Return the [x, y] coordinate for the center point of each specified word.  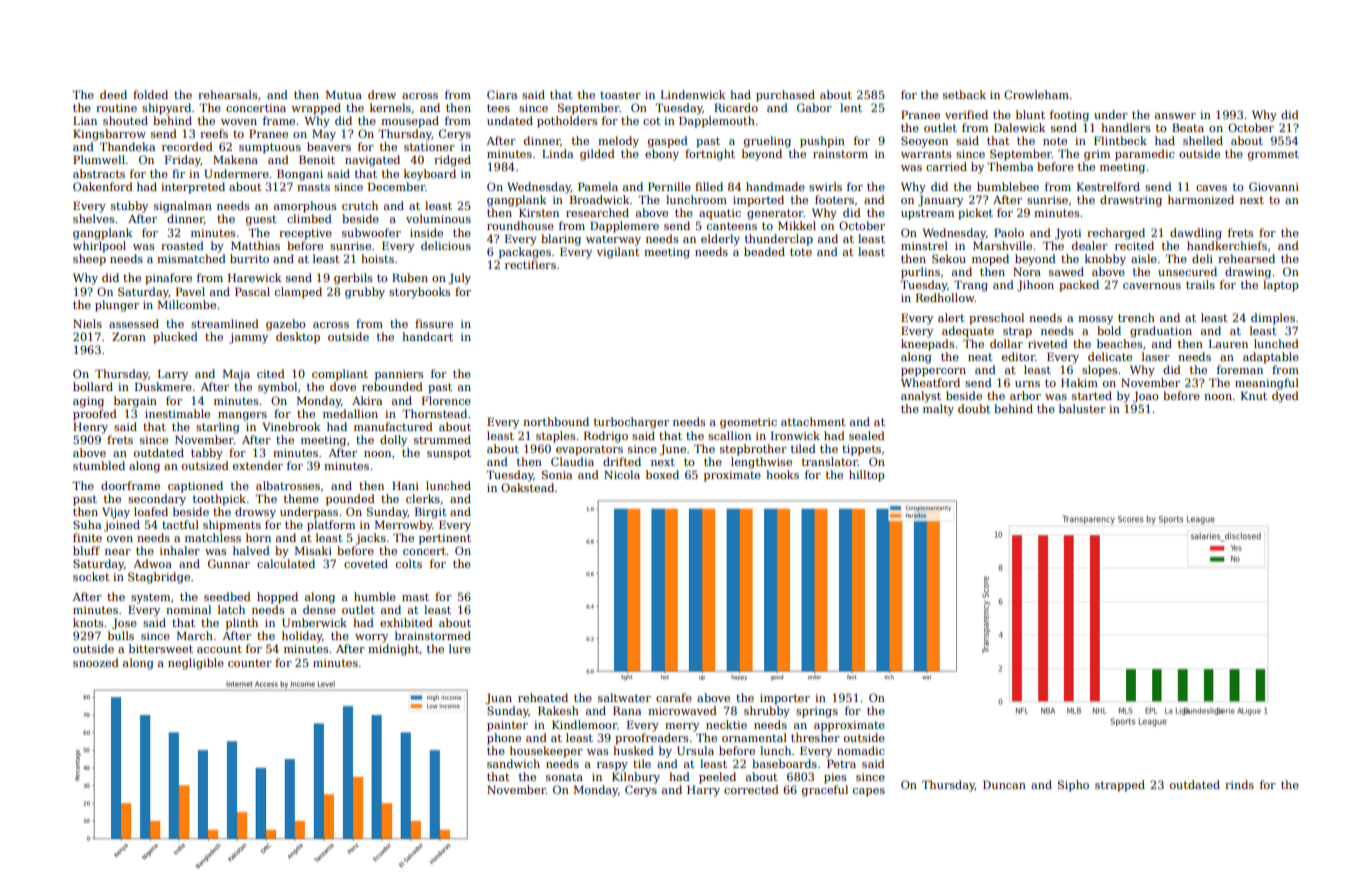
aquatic [720, 214]
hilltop [867, 476]
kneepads [927, 345]
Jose [124, 623]
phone [504, 739]
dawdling [1196, 234]
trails [1200, 284]
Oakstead [527, 487]
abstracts [99, 173]
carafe [674, 697]
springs [817, 712]
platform [331, 526]
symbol [277, 388]
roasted [182, 245]
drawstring [1131, 201]
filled [709, 186]
